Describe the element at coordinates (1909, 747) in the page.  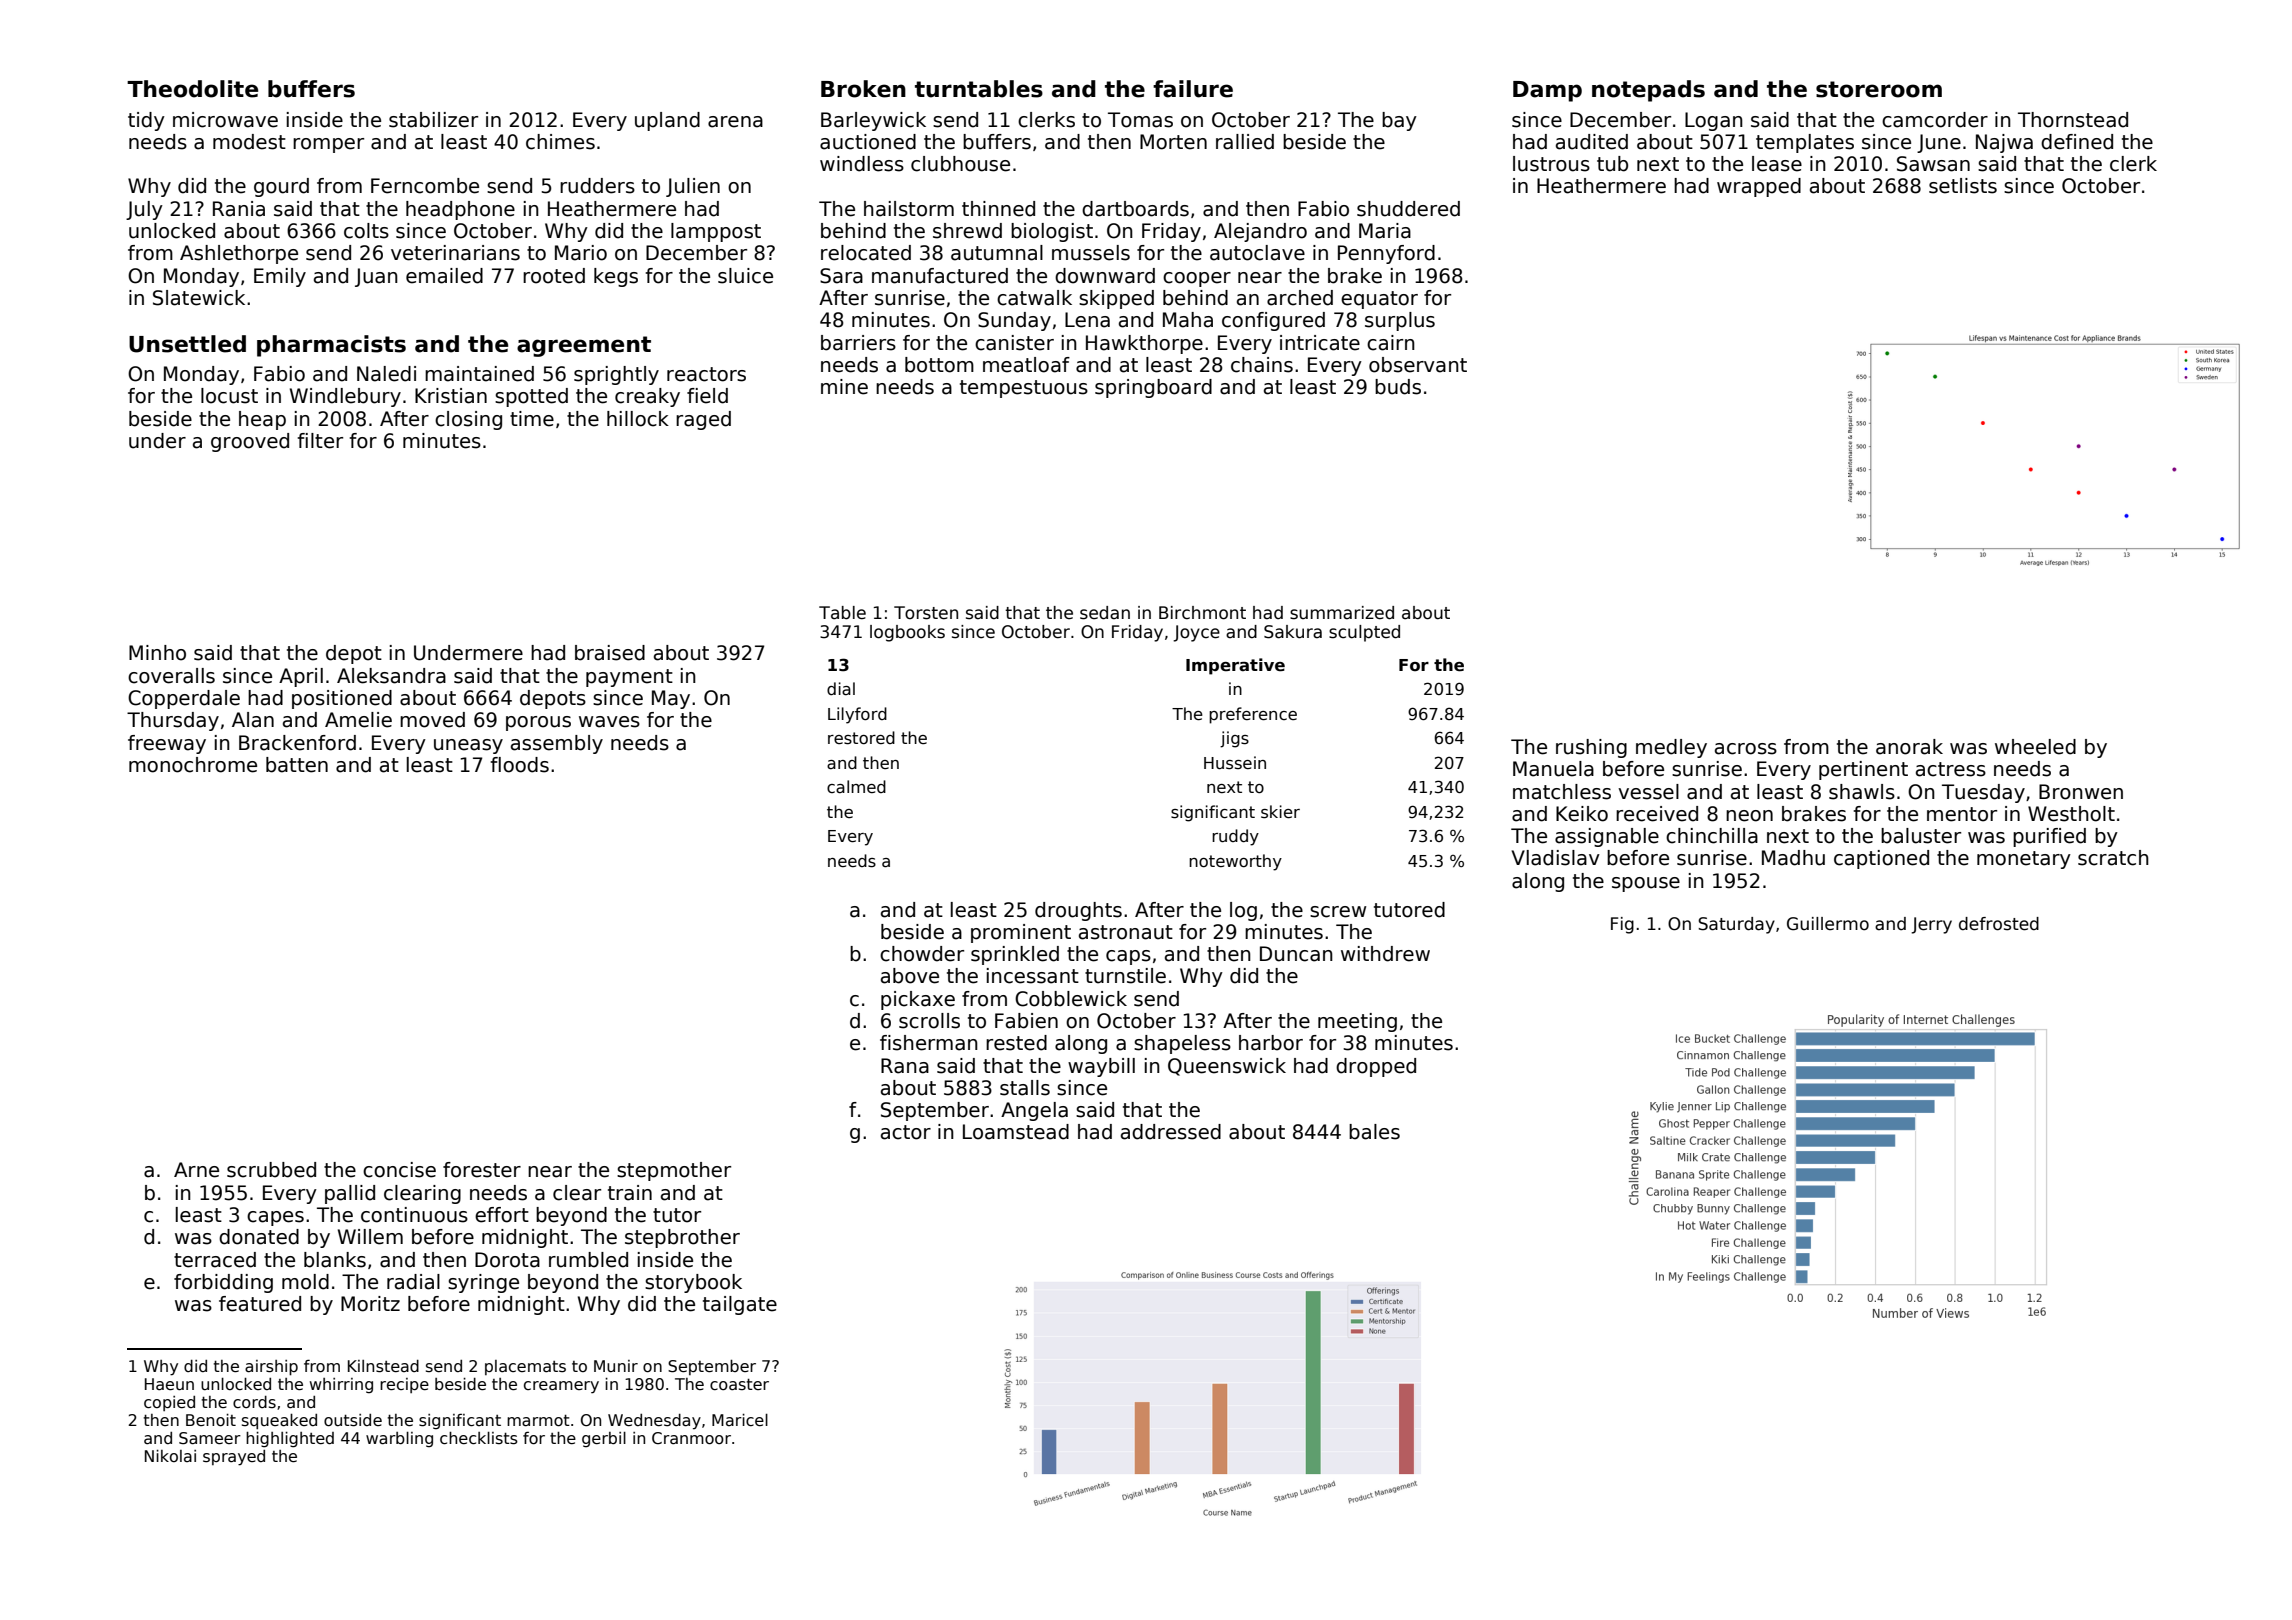
I see `anorak` at that location.
